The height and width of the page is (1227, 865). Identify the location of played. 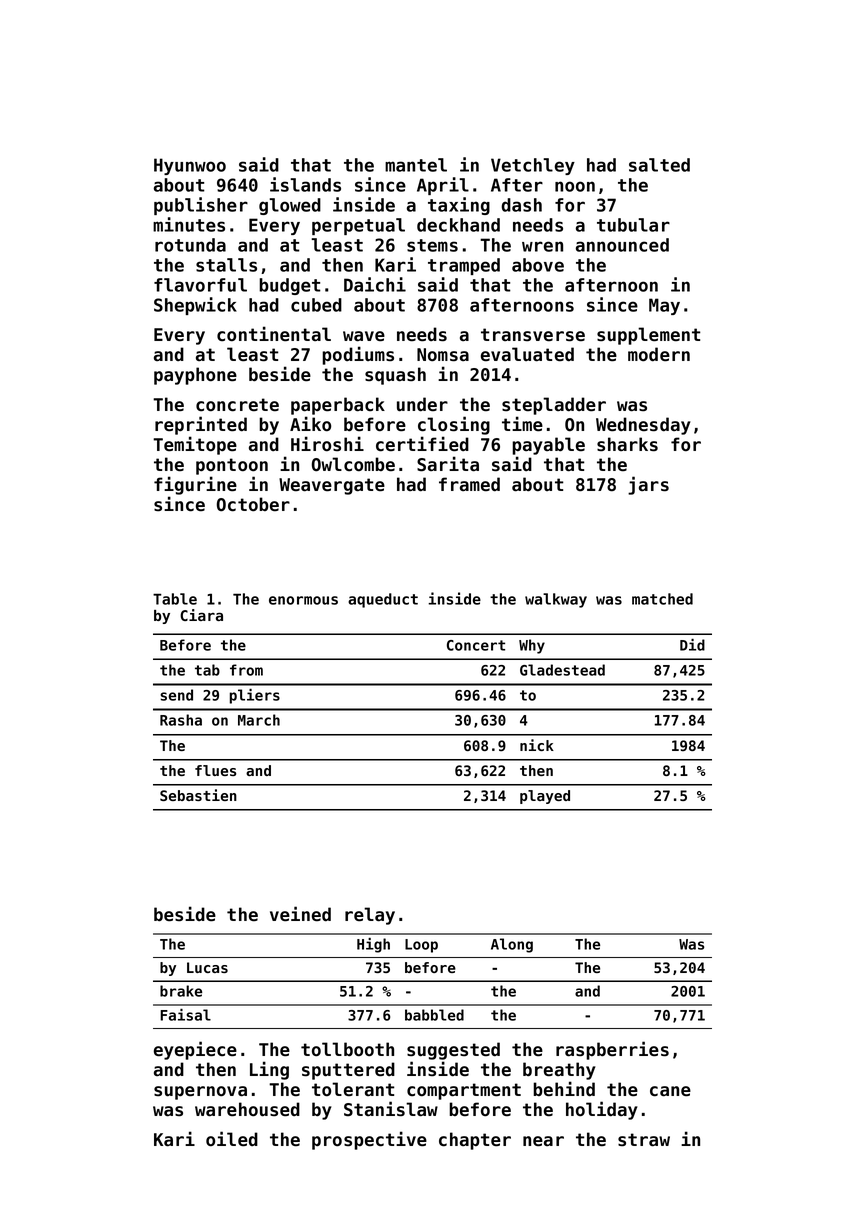
(545, 797).
